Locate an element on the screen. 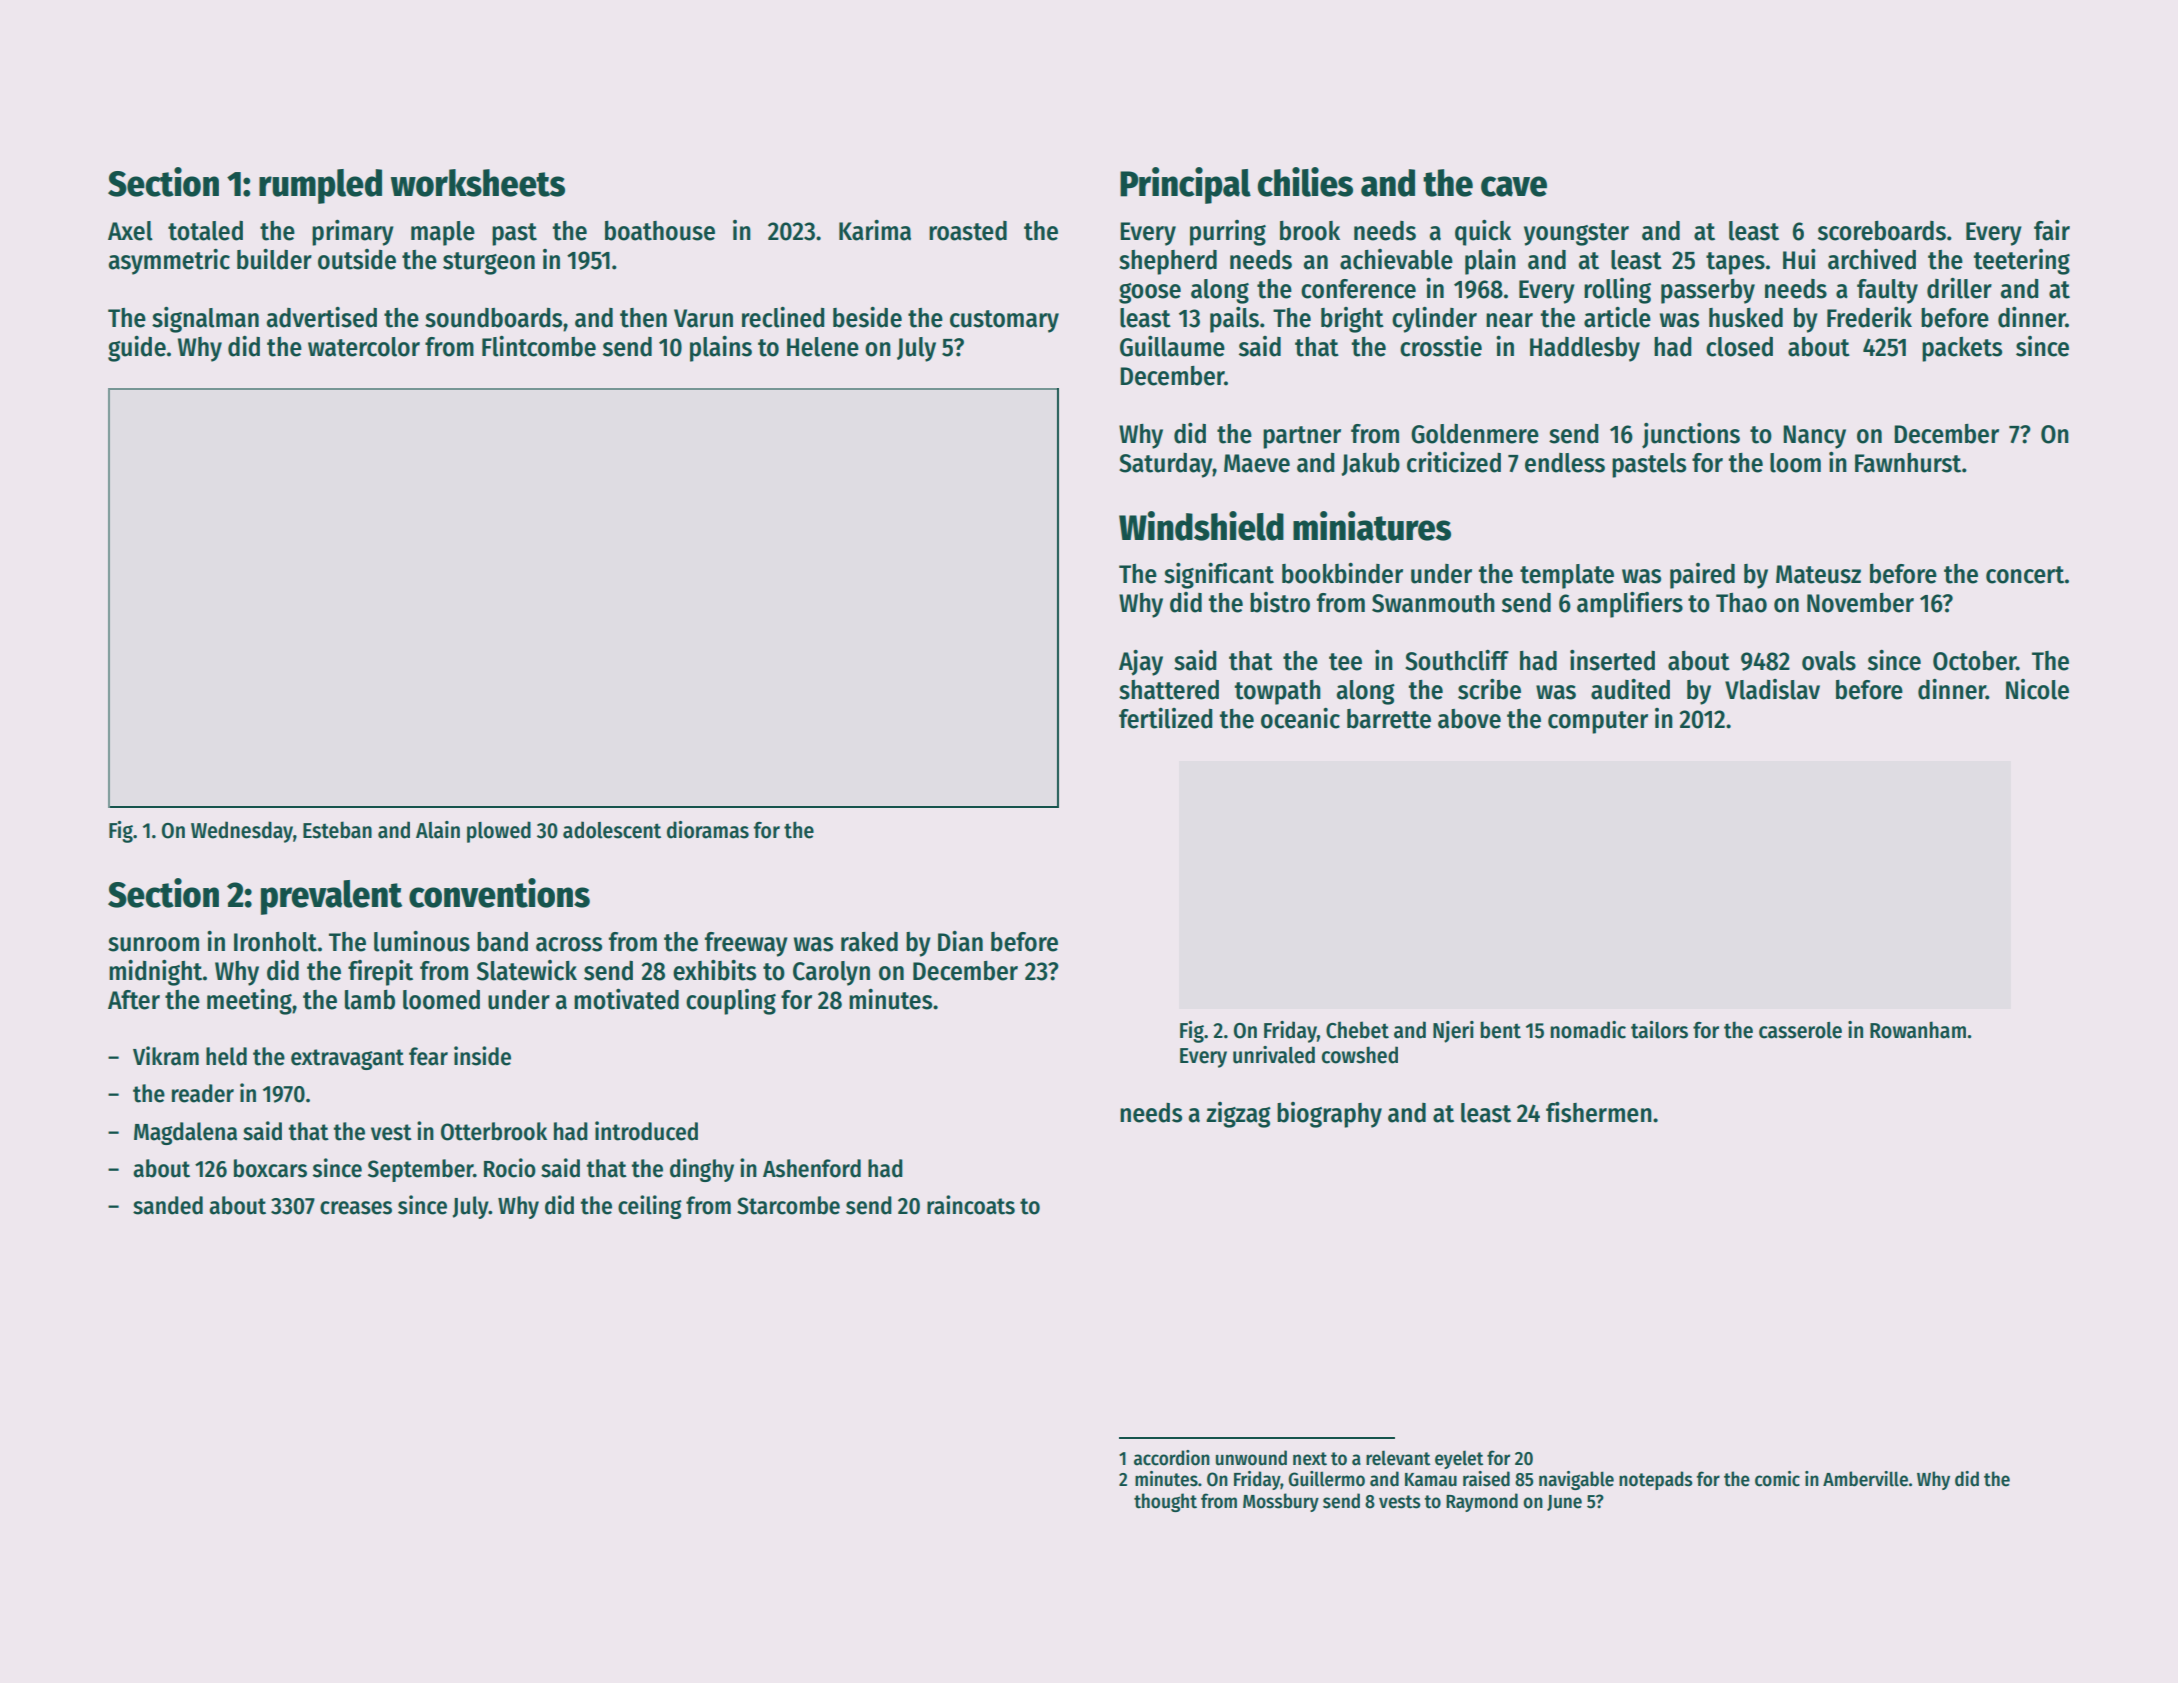 This screenshot has height=1683, width=2178. scoreboards is located at coordinates (1882, 231).
